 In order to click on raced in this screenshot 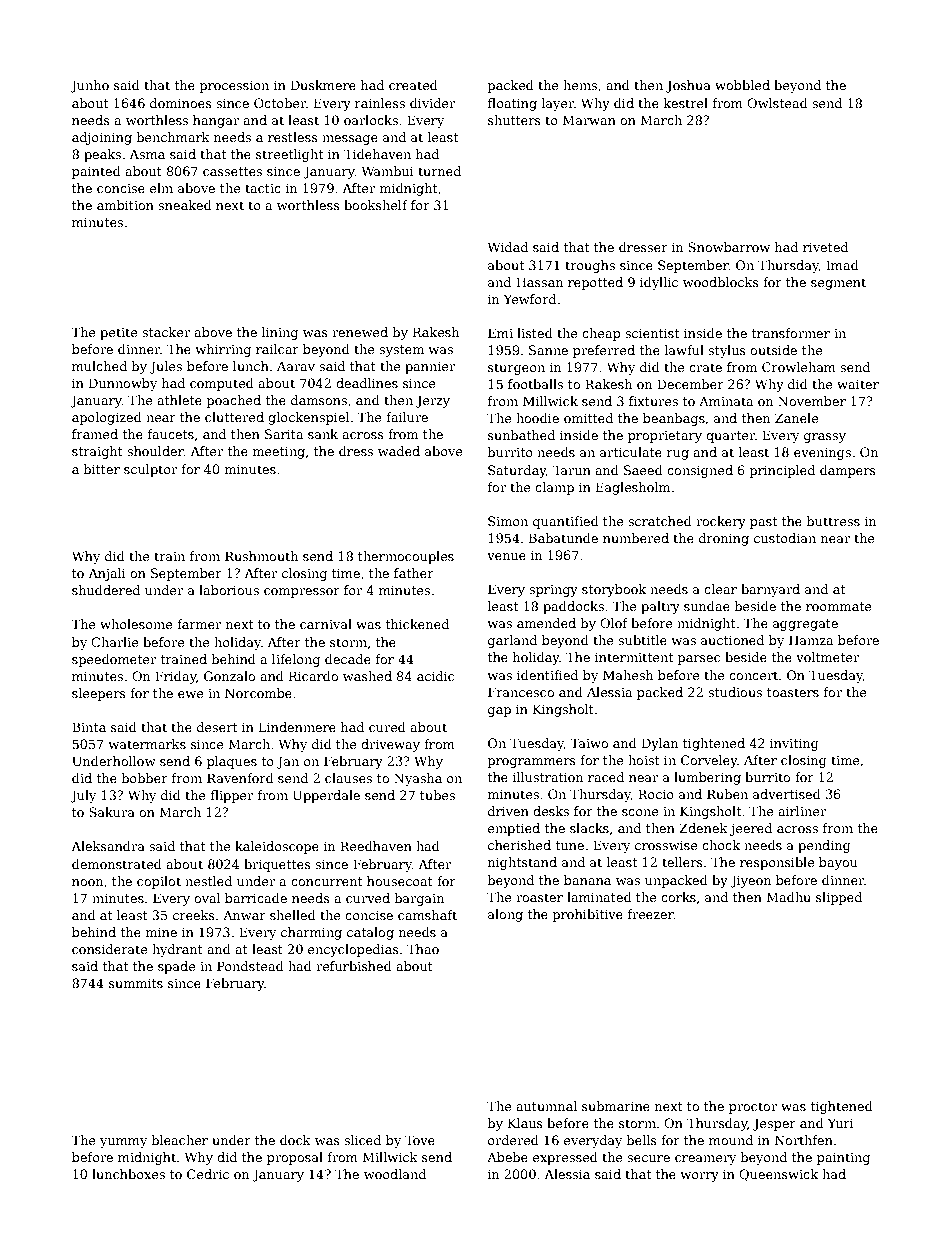, I will do `click(606, 777)`.
